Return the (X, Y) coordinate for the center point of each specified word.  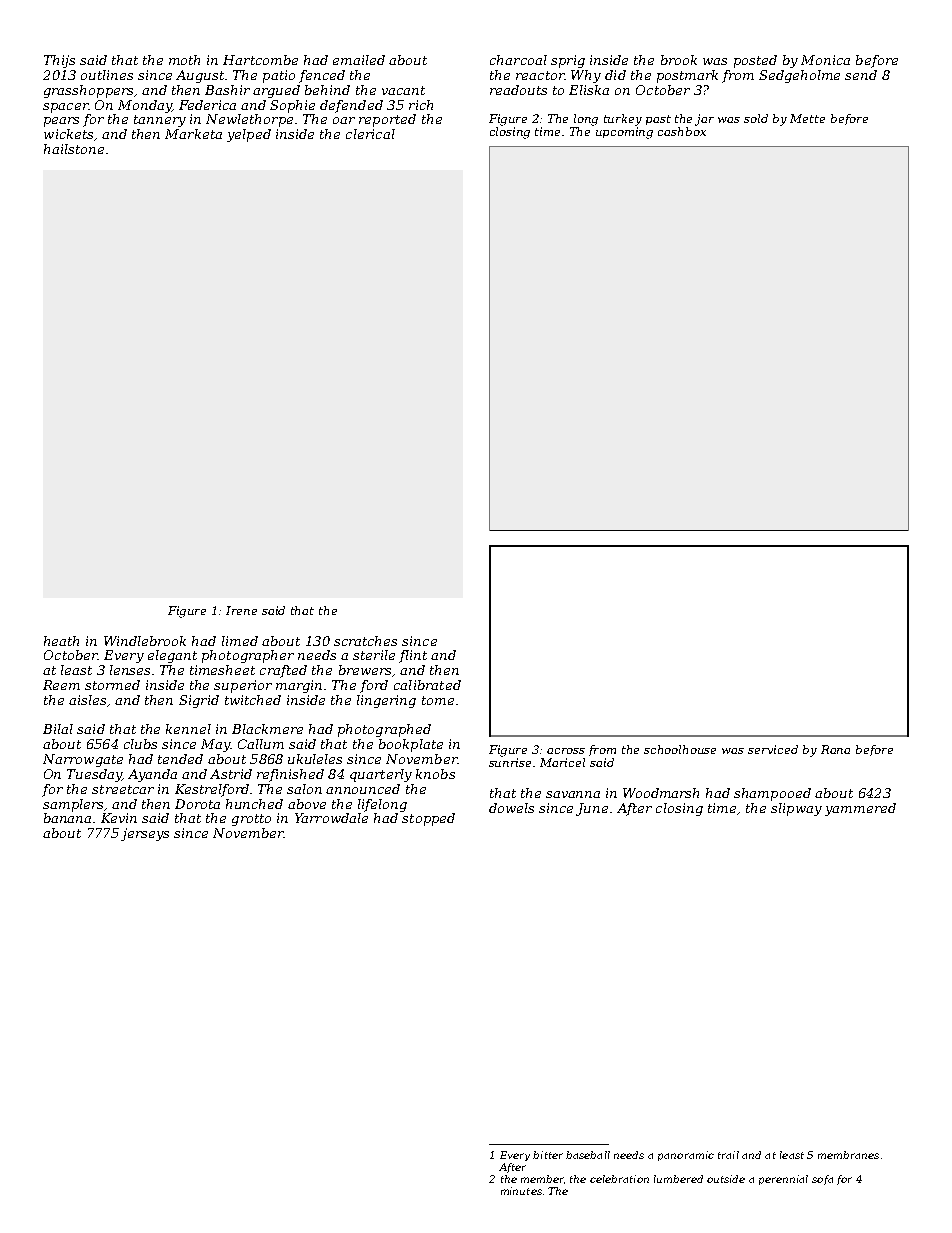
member (542, 1179)
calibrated (427, 685)
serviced (773, 749)
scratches (365, 641)
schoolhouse (680, 749)
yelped (249, 135)
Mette (807, 118)
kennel (188, 729)
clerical (370, 134)
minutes (521, 1191)
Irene (241, 610)
